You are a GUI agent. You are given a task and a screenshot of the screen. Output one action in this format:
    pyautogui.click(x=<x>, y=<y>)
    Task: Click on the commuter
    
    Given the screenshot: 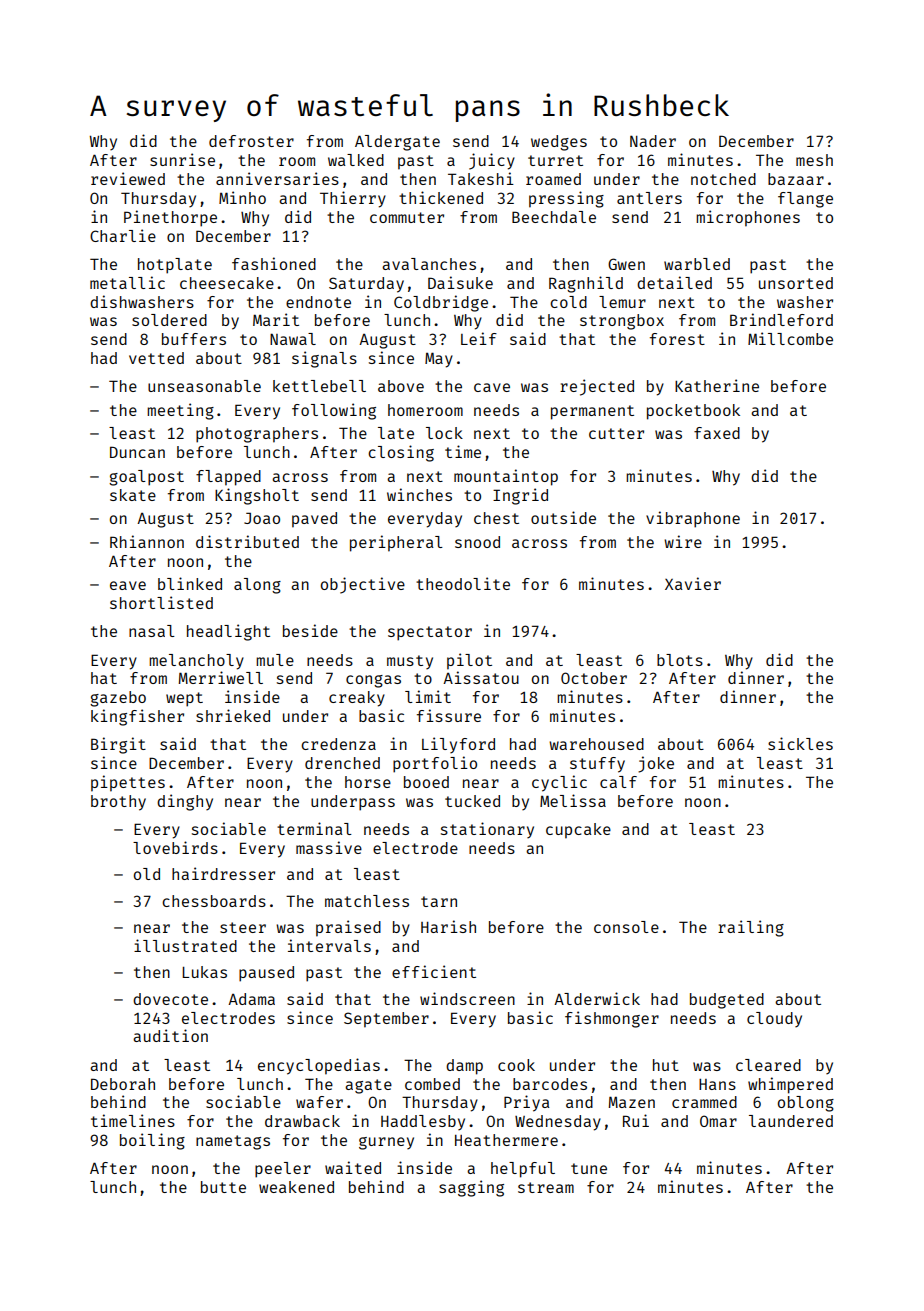 What is the action you would take?
    pyautogui.click(x=407, y=217)
